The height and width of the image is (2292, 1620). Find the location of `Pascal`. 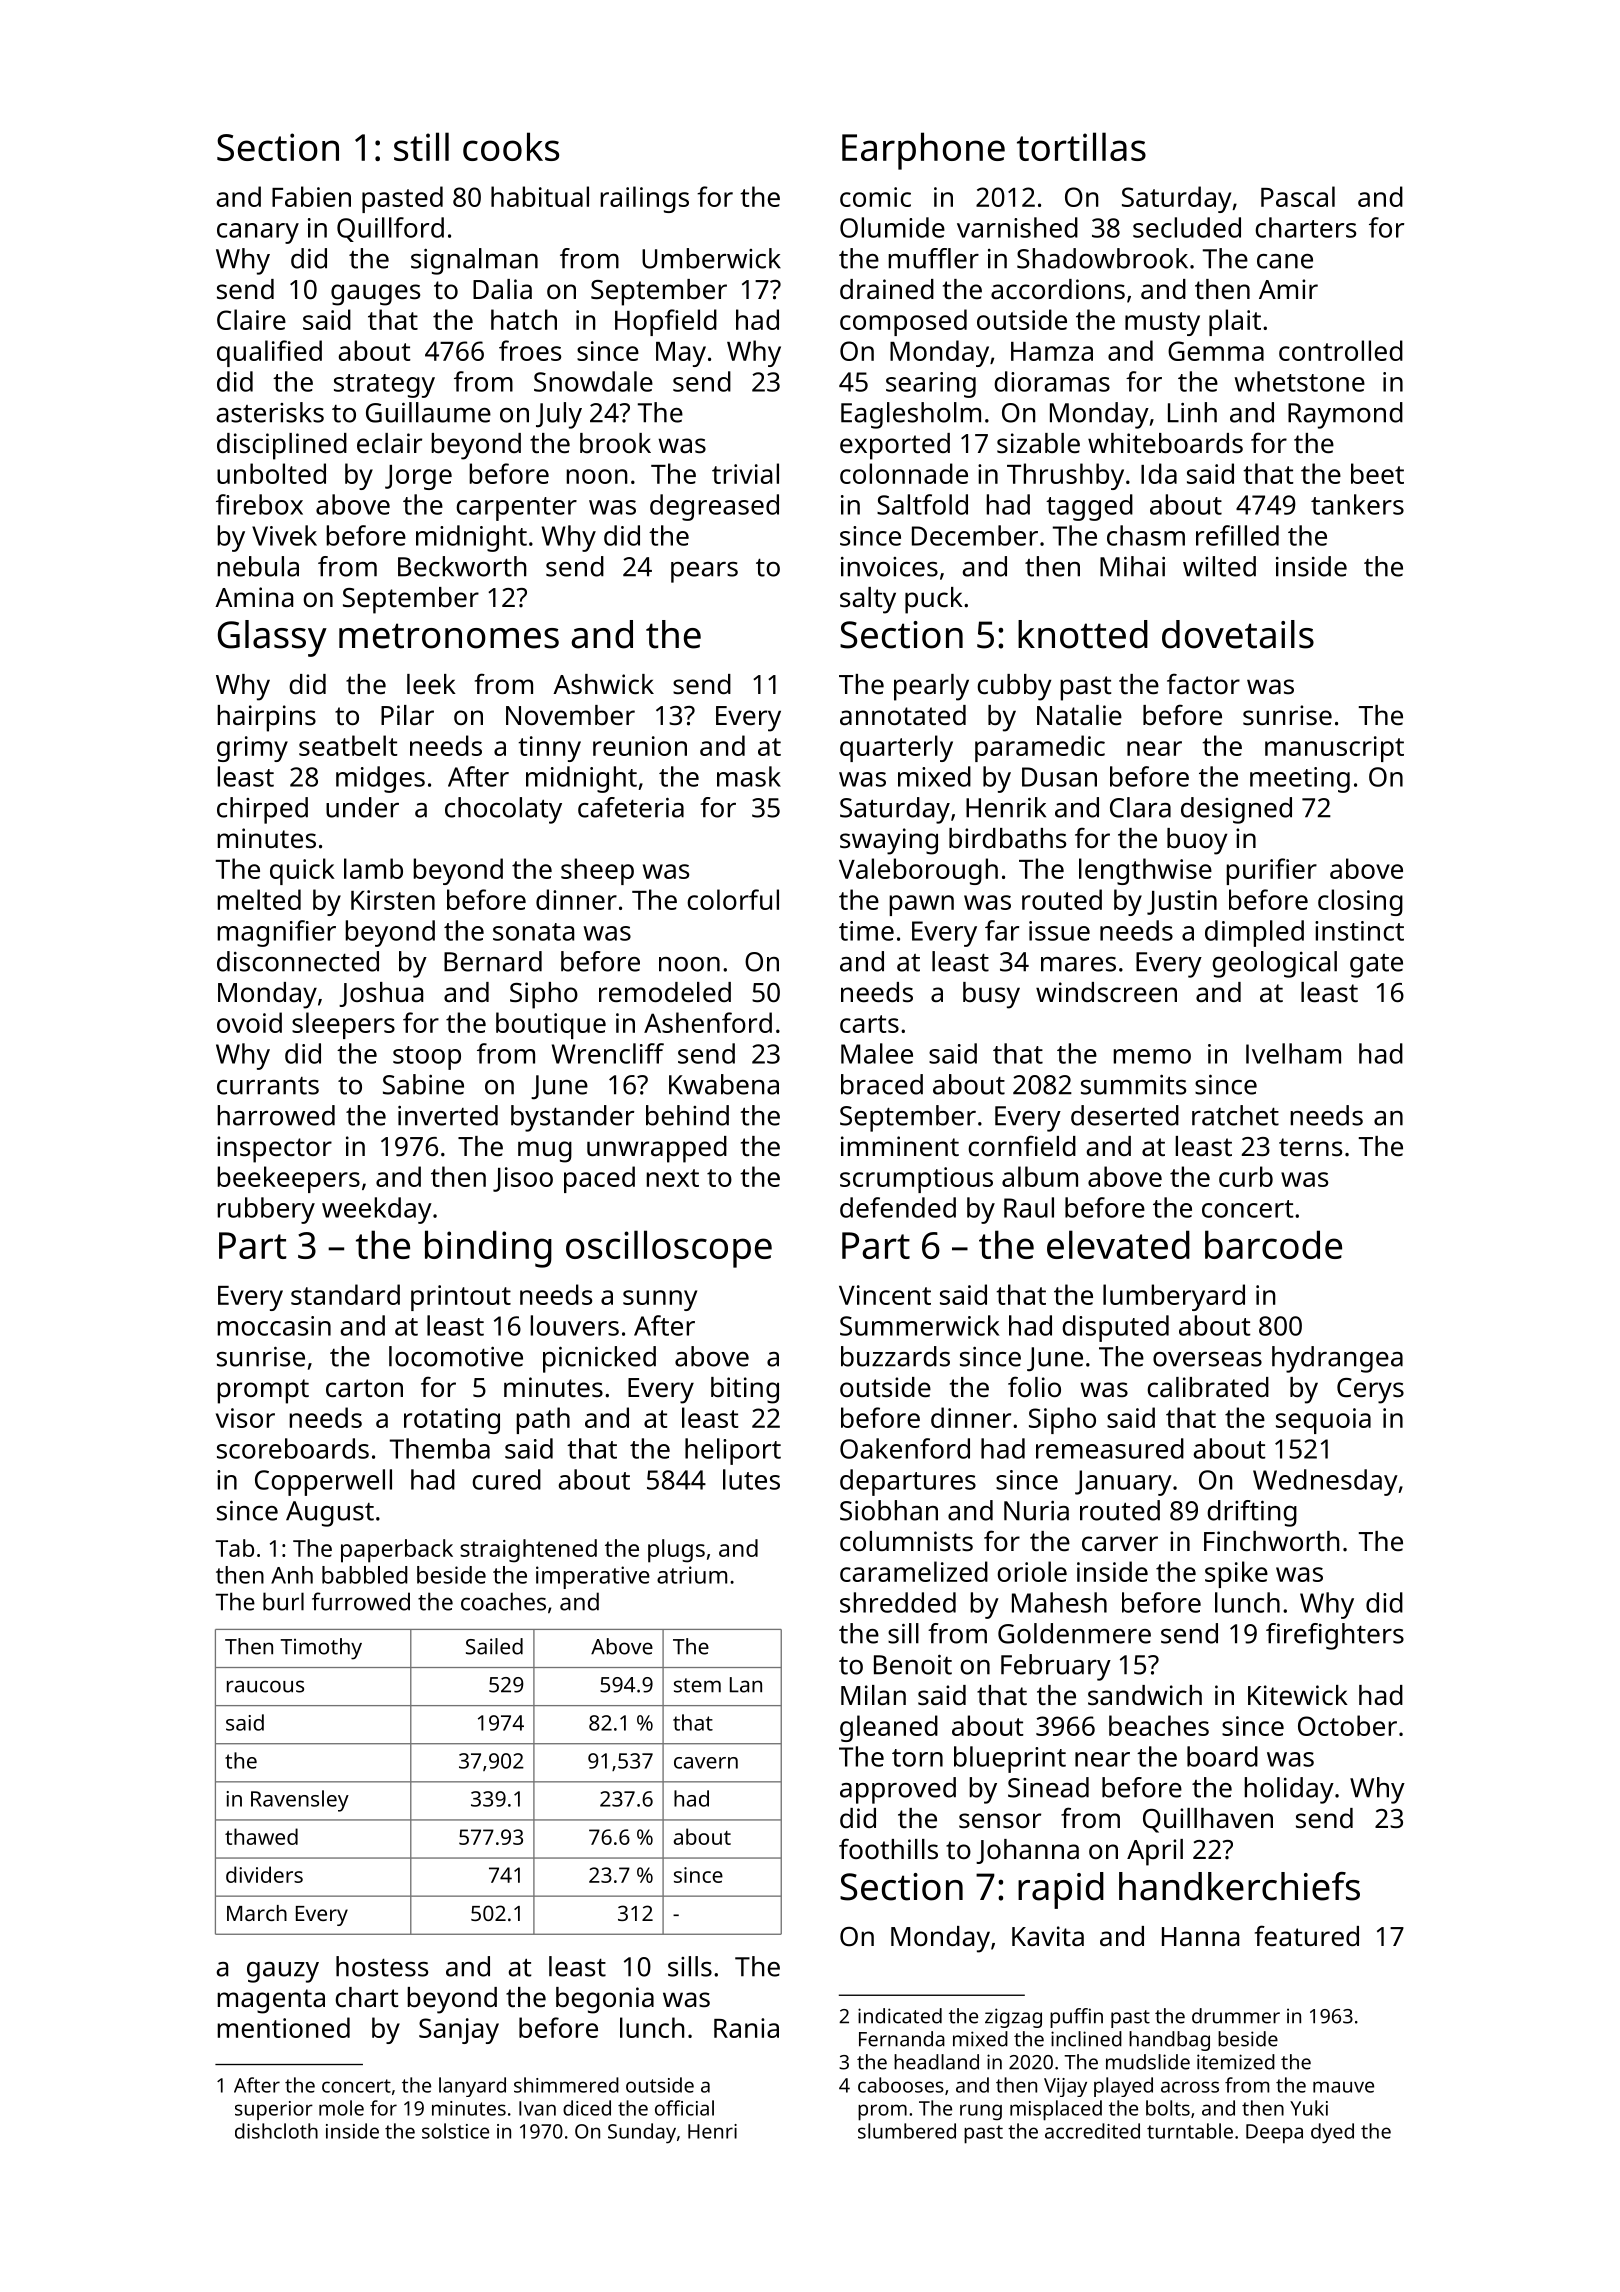

Pascal is located at coordinates (1298, 196).
